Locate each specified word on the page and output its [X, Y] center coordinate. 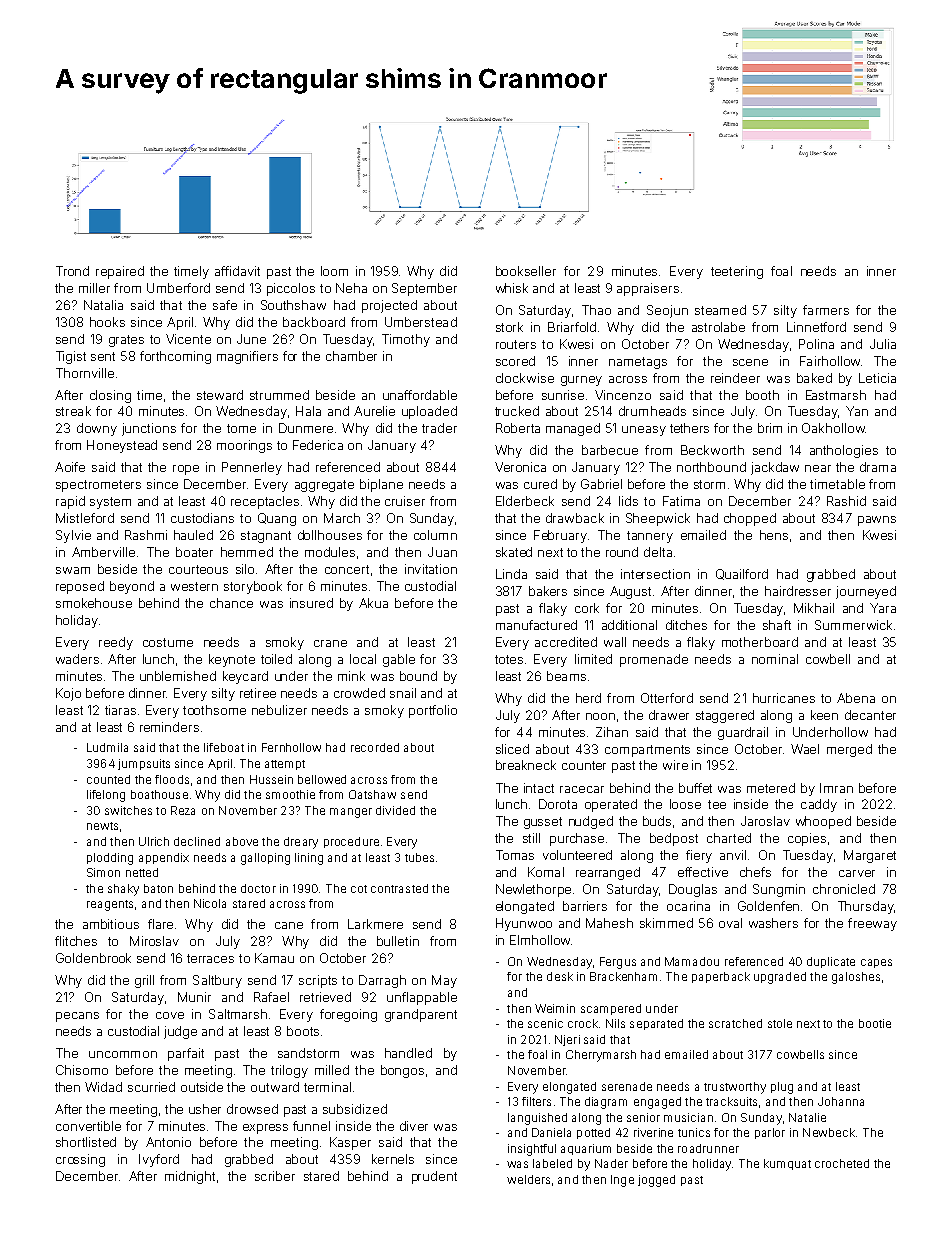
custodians [202, 518]
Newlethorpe [533, 890]
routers [516, 344]
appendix [164, 858]
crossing [80, 1160]
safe [225, 305]
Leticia [877, 378]
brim [770, 428]
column [435, 535]
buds [657, 821]
